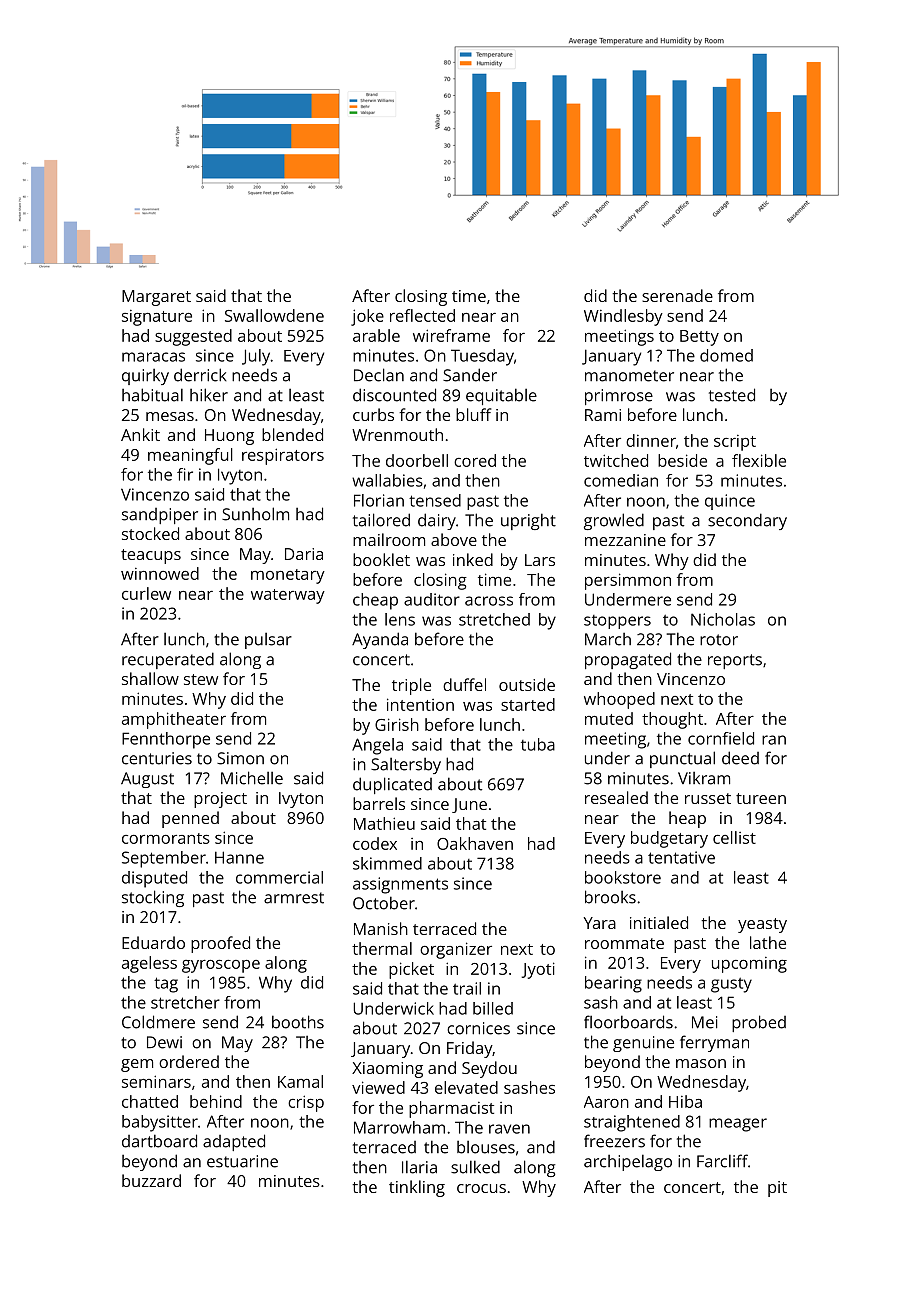 This screenshot has width=908, height=1316. Describe the element at coordinates (422, 315) in the screenshot. I see `reflected` at that location.
